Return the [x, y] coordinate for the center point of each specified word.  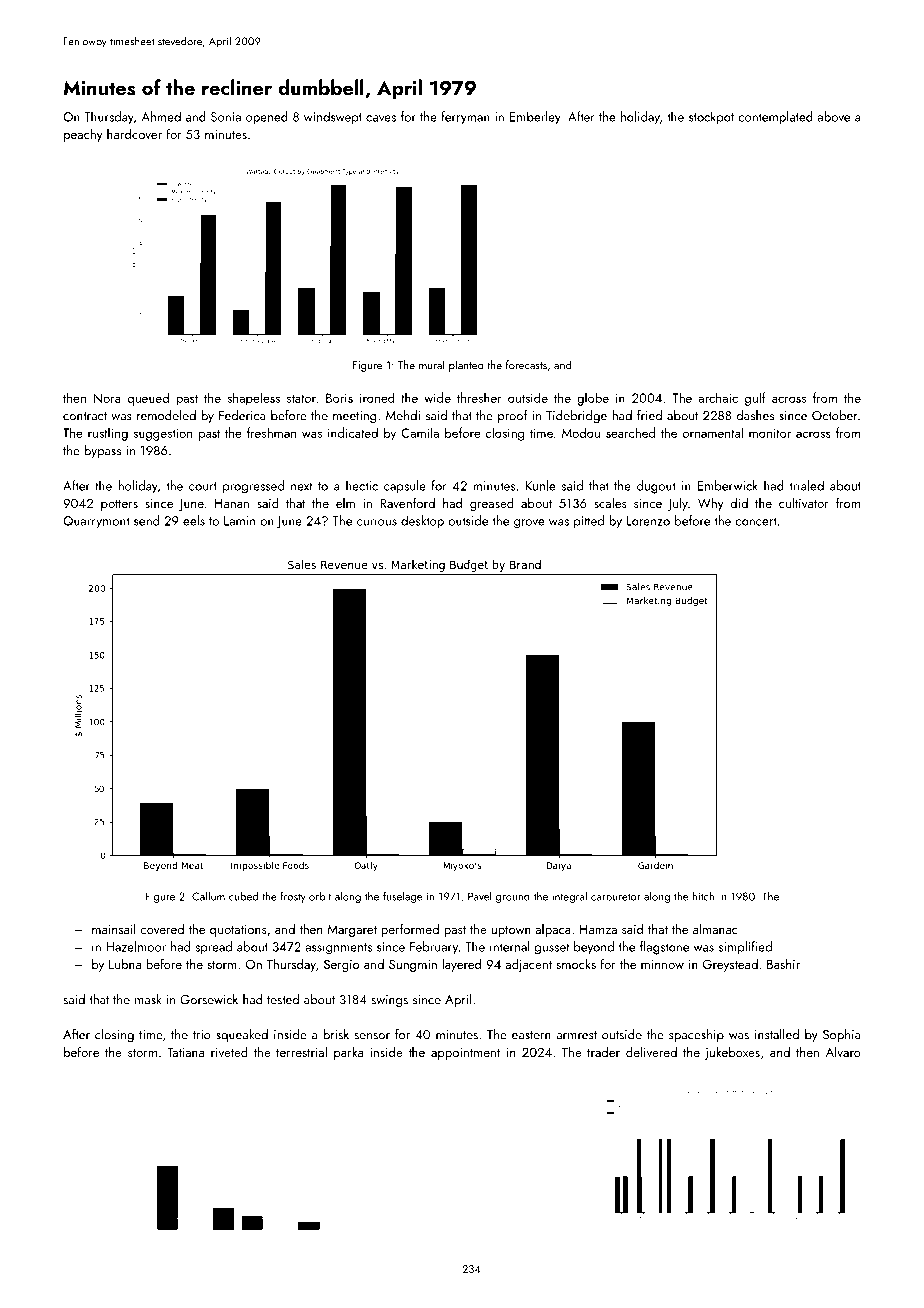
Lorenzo [648, 521]
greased [492, 504]
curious [377, 521]
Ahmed [161, 116]
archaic [718, 397]
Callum [208, 896]
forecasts [526, 365]
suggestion [162, 434]
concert [756, 521]
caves [381, 118]
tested [283, 999]
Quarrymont [96, 522]
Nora [107, 398]
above [833, 116]
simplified [745, 948]
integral [570, 897]
